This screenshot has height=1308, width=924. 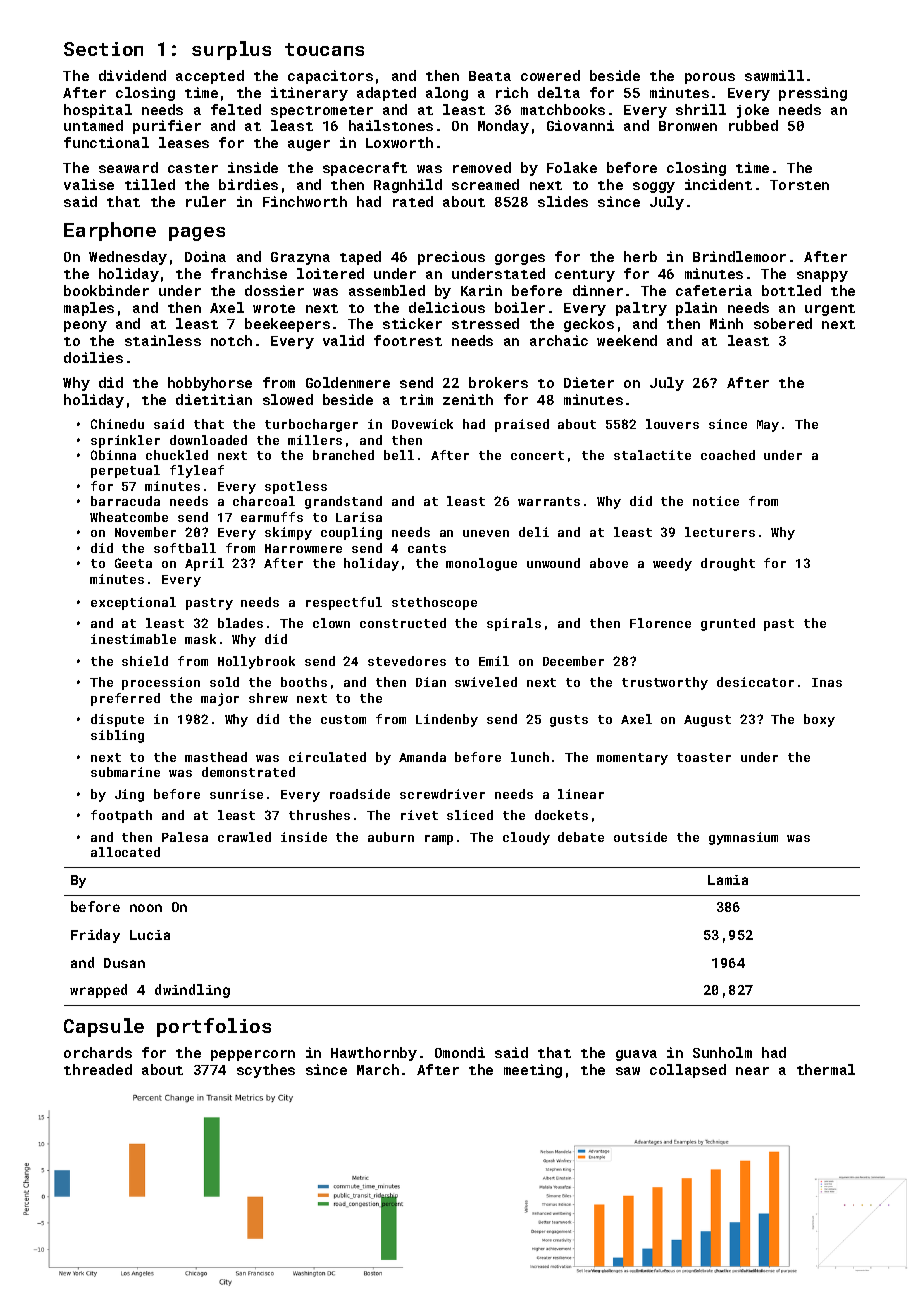 I want to click on wrote, so click(x=274, y=308).
